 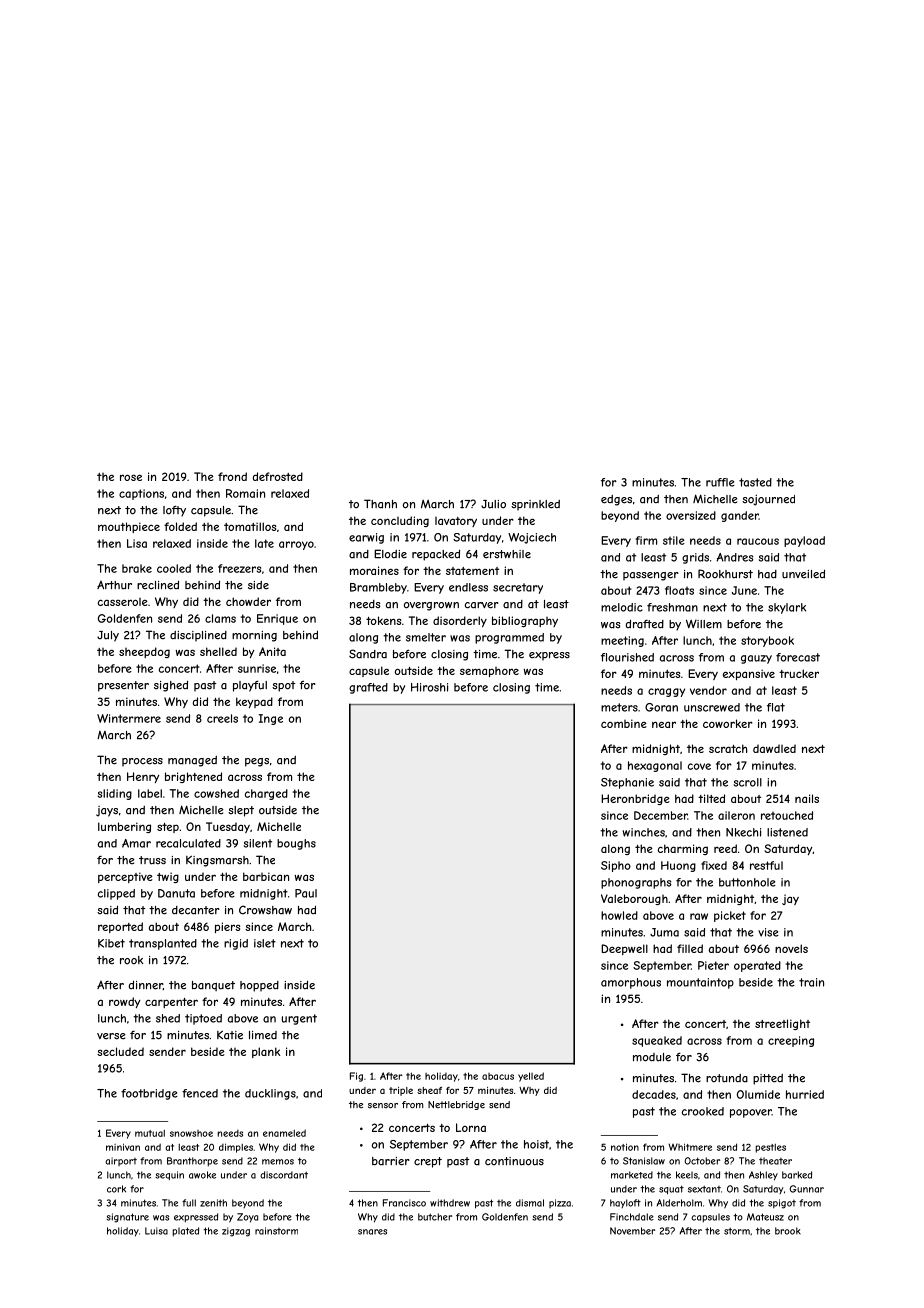 I want to click on creels, so click(x=222, y=718).
